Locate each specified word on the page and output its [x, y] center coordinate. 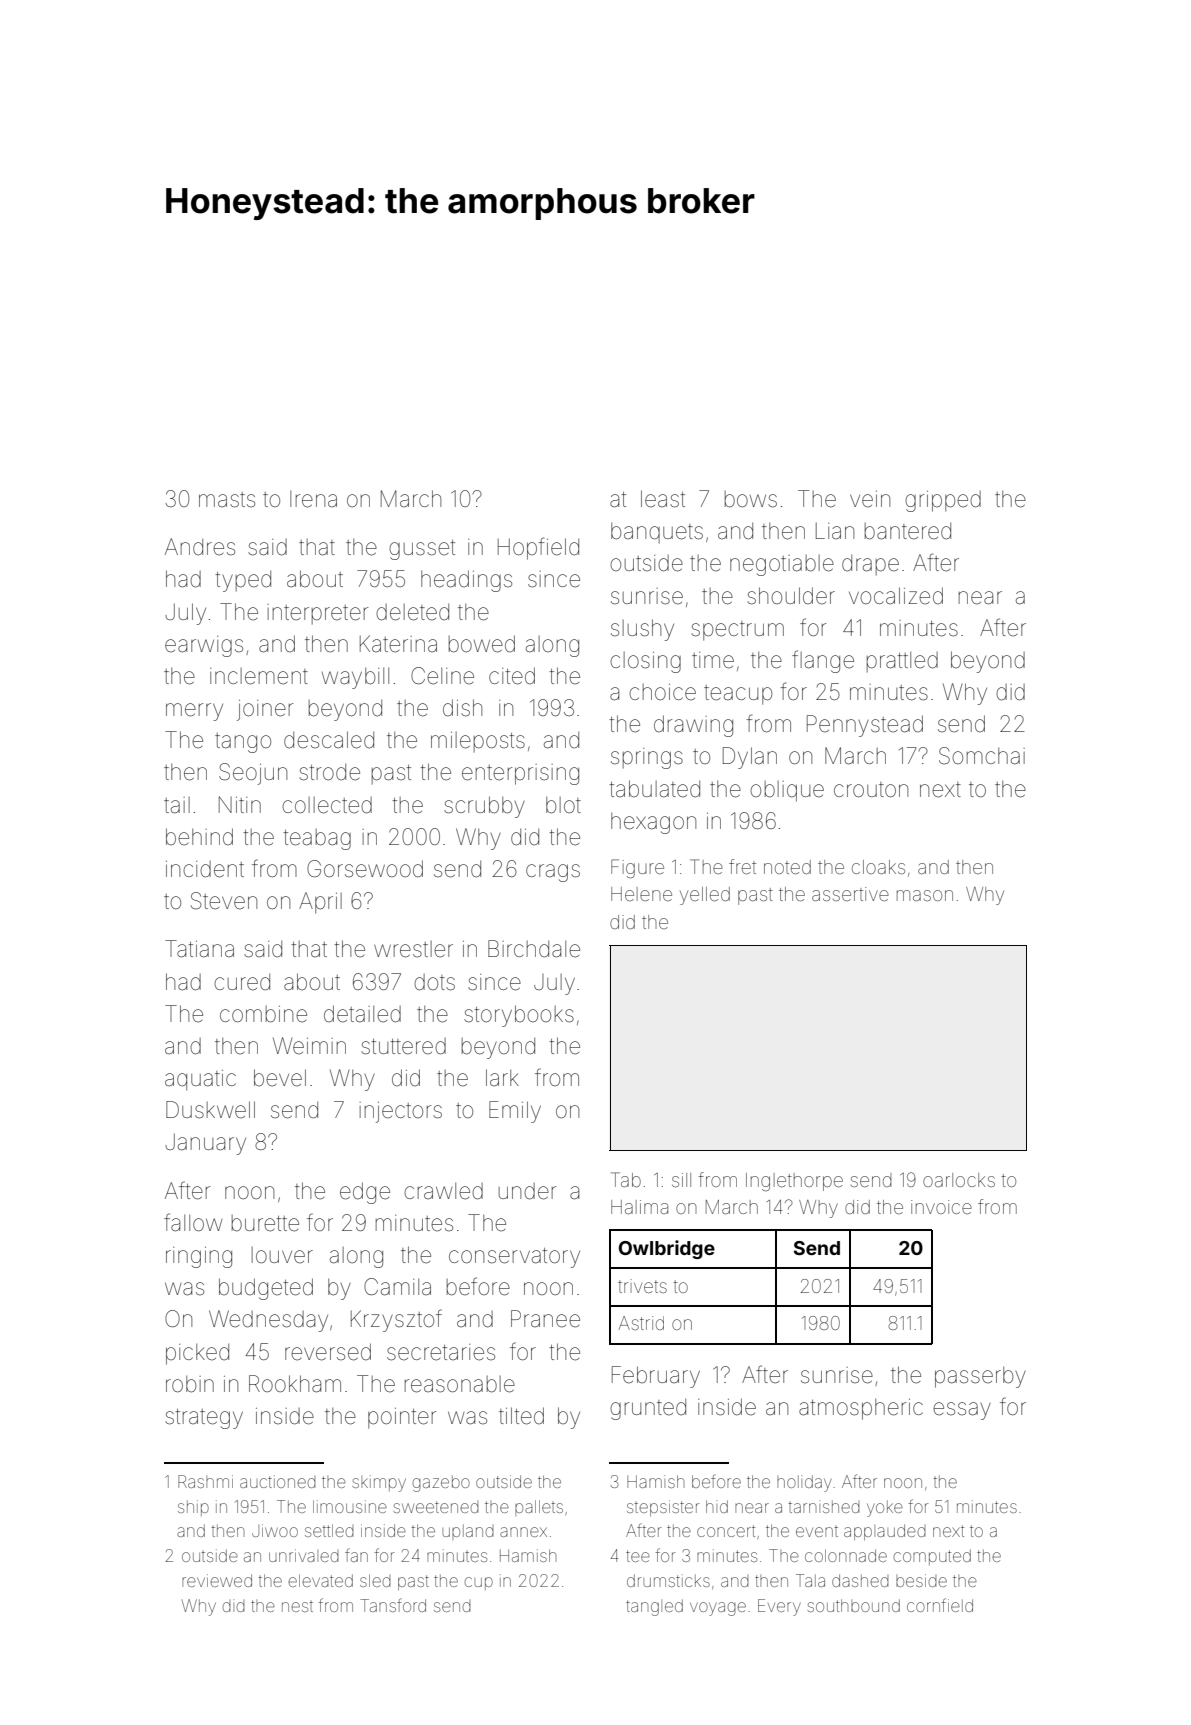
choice [662, 692]
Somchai [982, 756]
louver [282, 1255]
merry [194, 712]
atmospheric [861, 1409]
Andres [200, 547]
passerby [980, 1377]
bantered [908, 531]
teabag [317, 839]
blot [563, 805]
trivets [642, 1286]
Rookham [295, 1384]
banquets [657, 533]
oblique [787, 791]
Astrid [641, 1323]
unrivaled [304, 1555]
